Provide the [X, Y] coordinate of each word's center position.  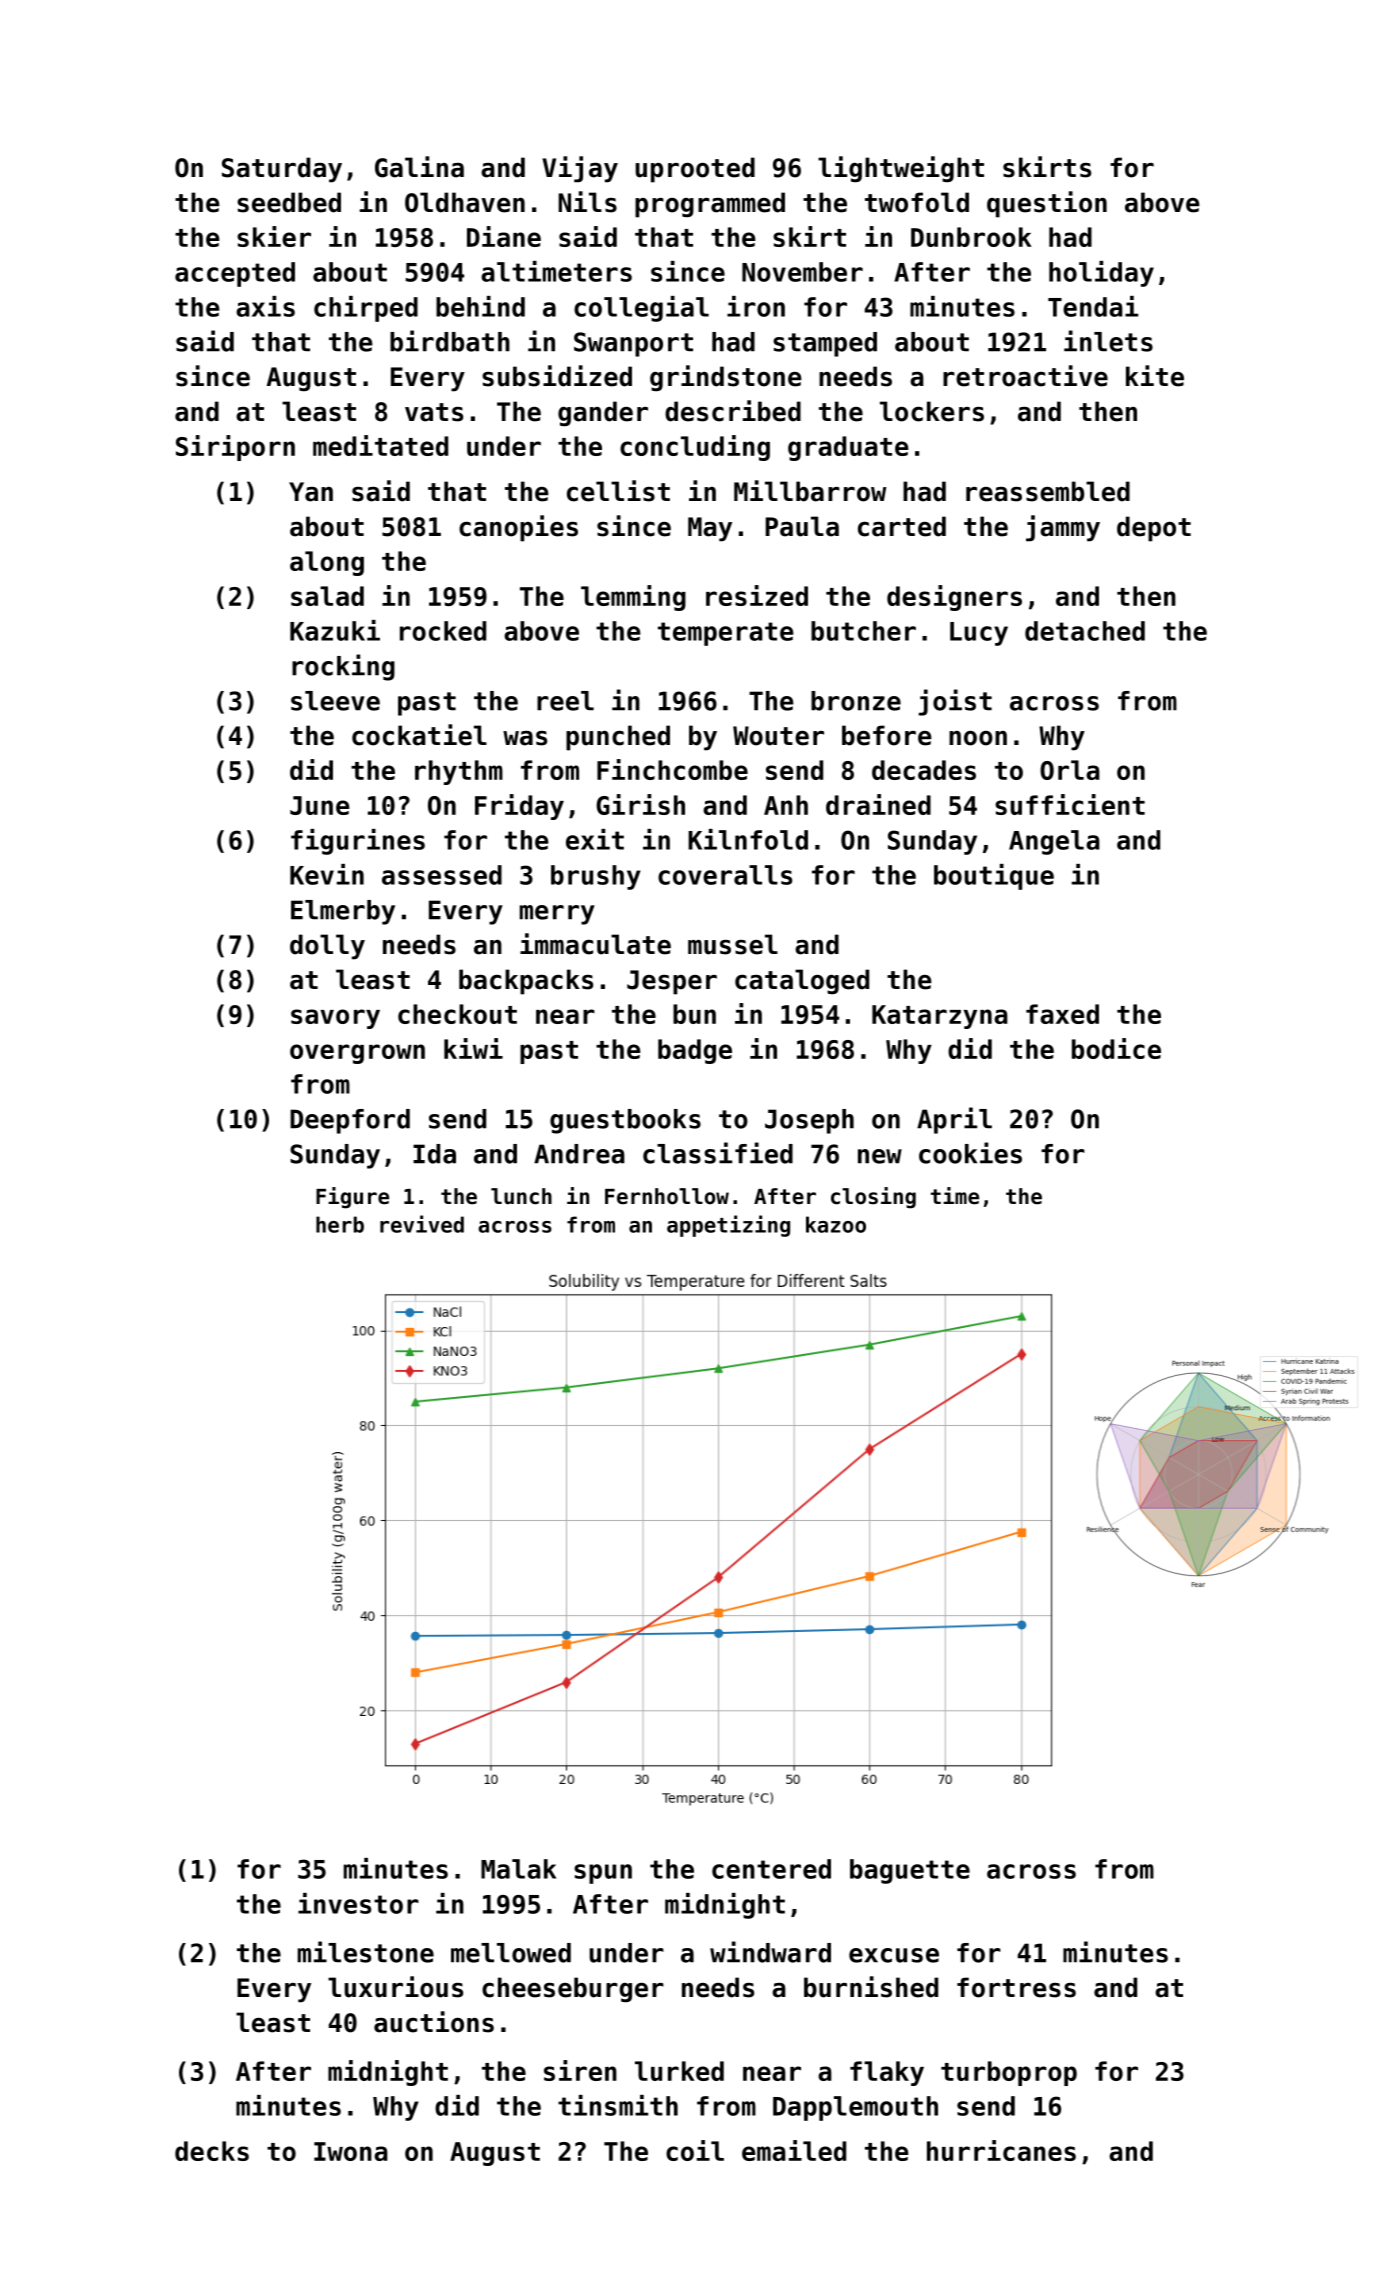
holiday [1101, 274]
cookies [970, 1153]
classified [718, 1153]
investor [358, 1903]
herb [340, 1224]
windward [770, 1952]
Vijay [580, 169]
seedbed [289, 202]
